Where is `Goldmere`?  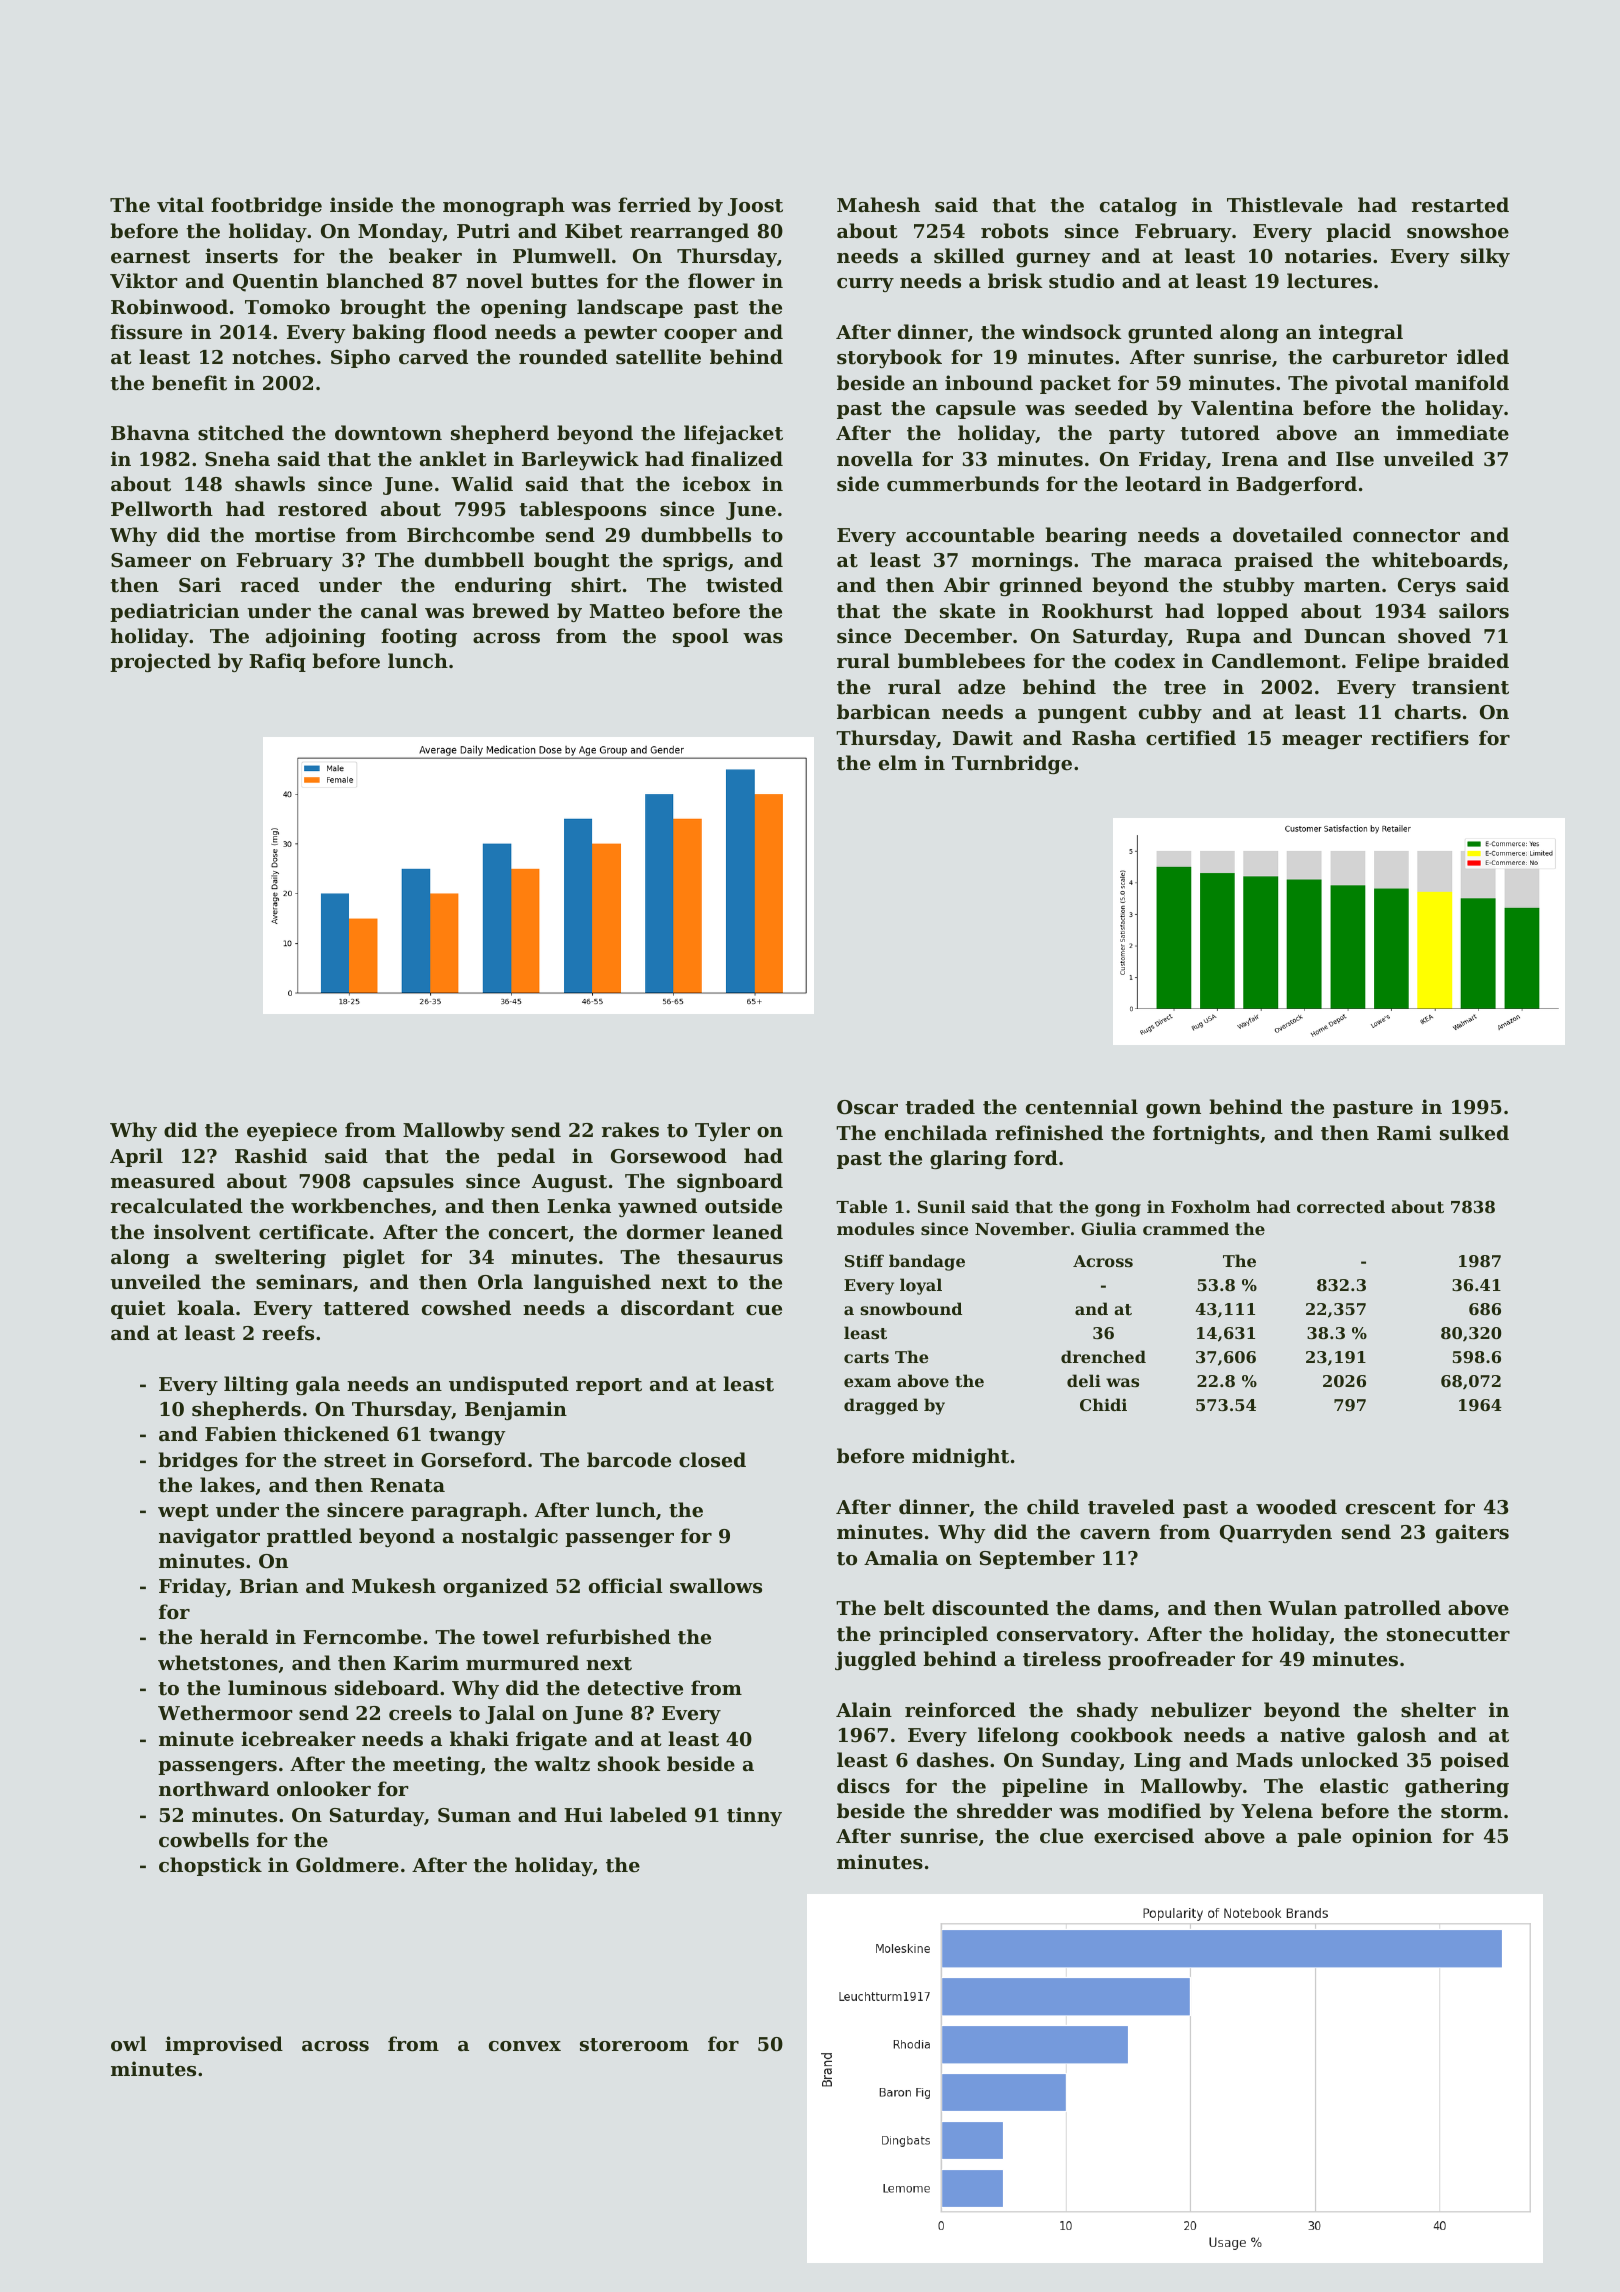 Goldmere is located at coordinates (347, 1864).
